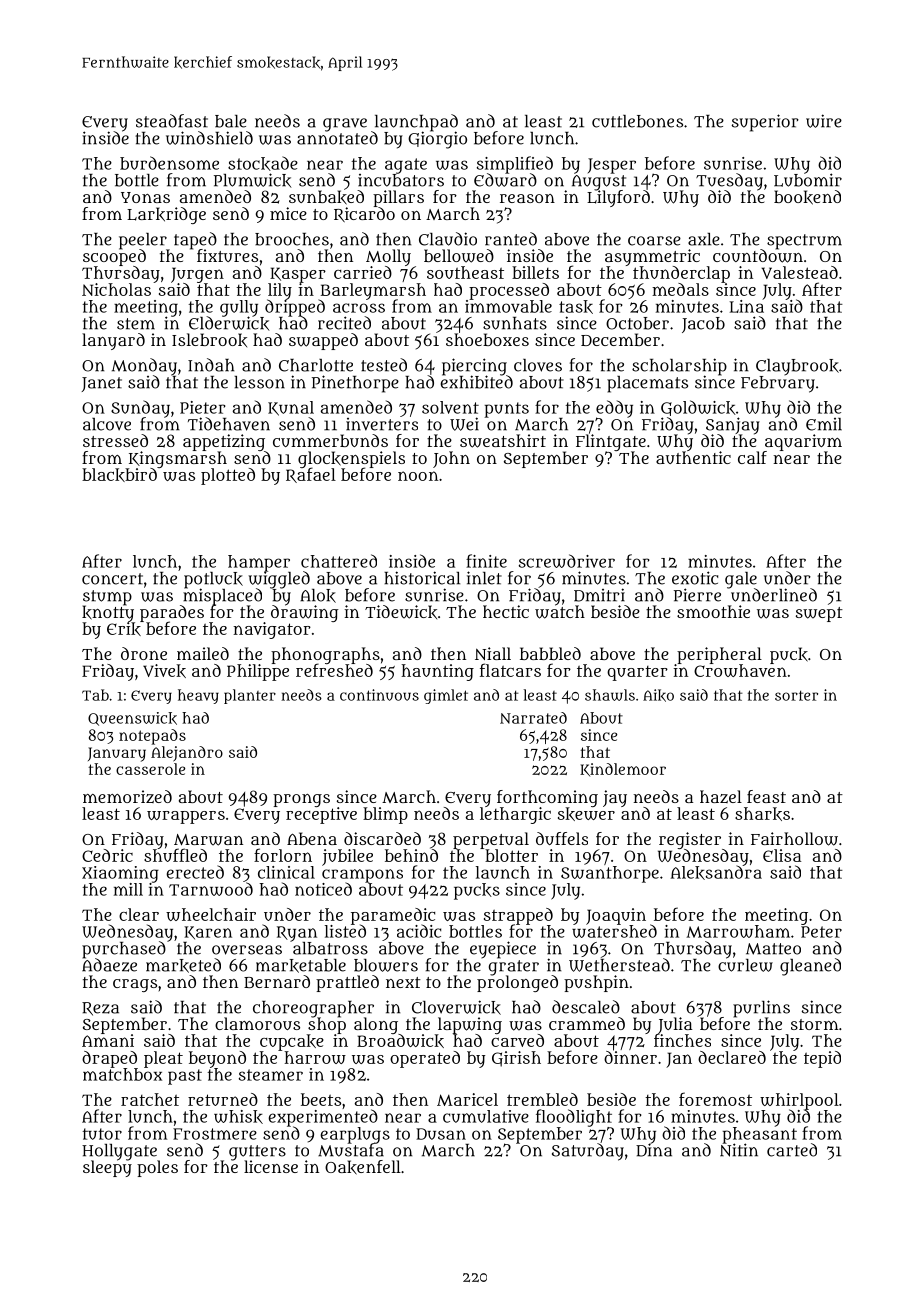  Describe the element at coordinates (733, 425) in the screenshot. I see `Sanjay` at that location.
